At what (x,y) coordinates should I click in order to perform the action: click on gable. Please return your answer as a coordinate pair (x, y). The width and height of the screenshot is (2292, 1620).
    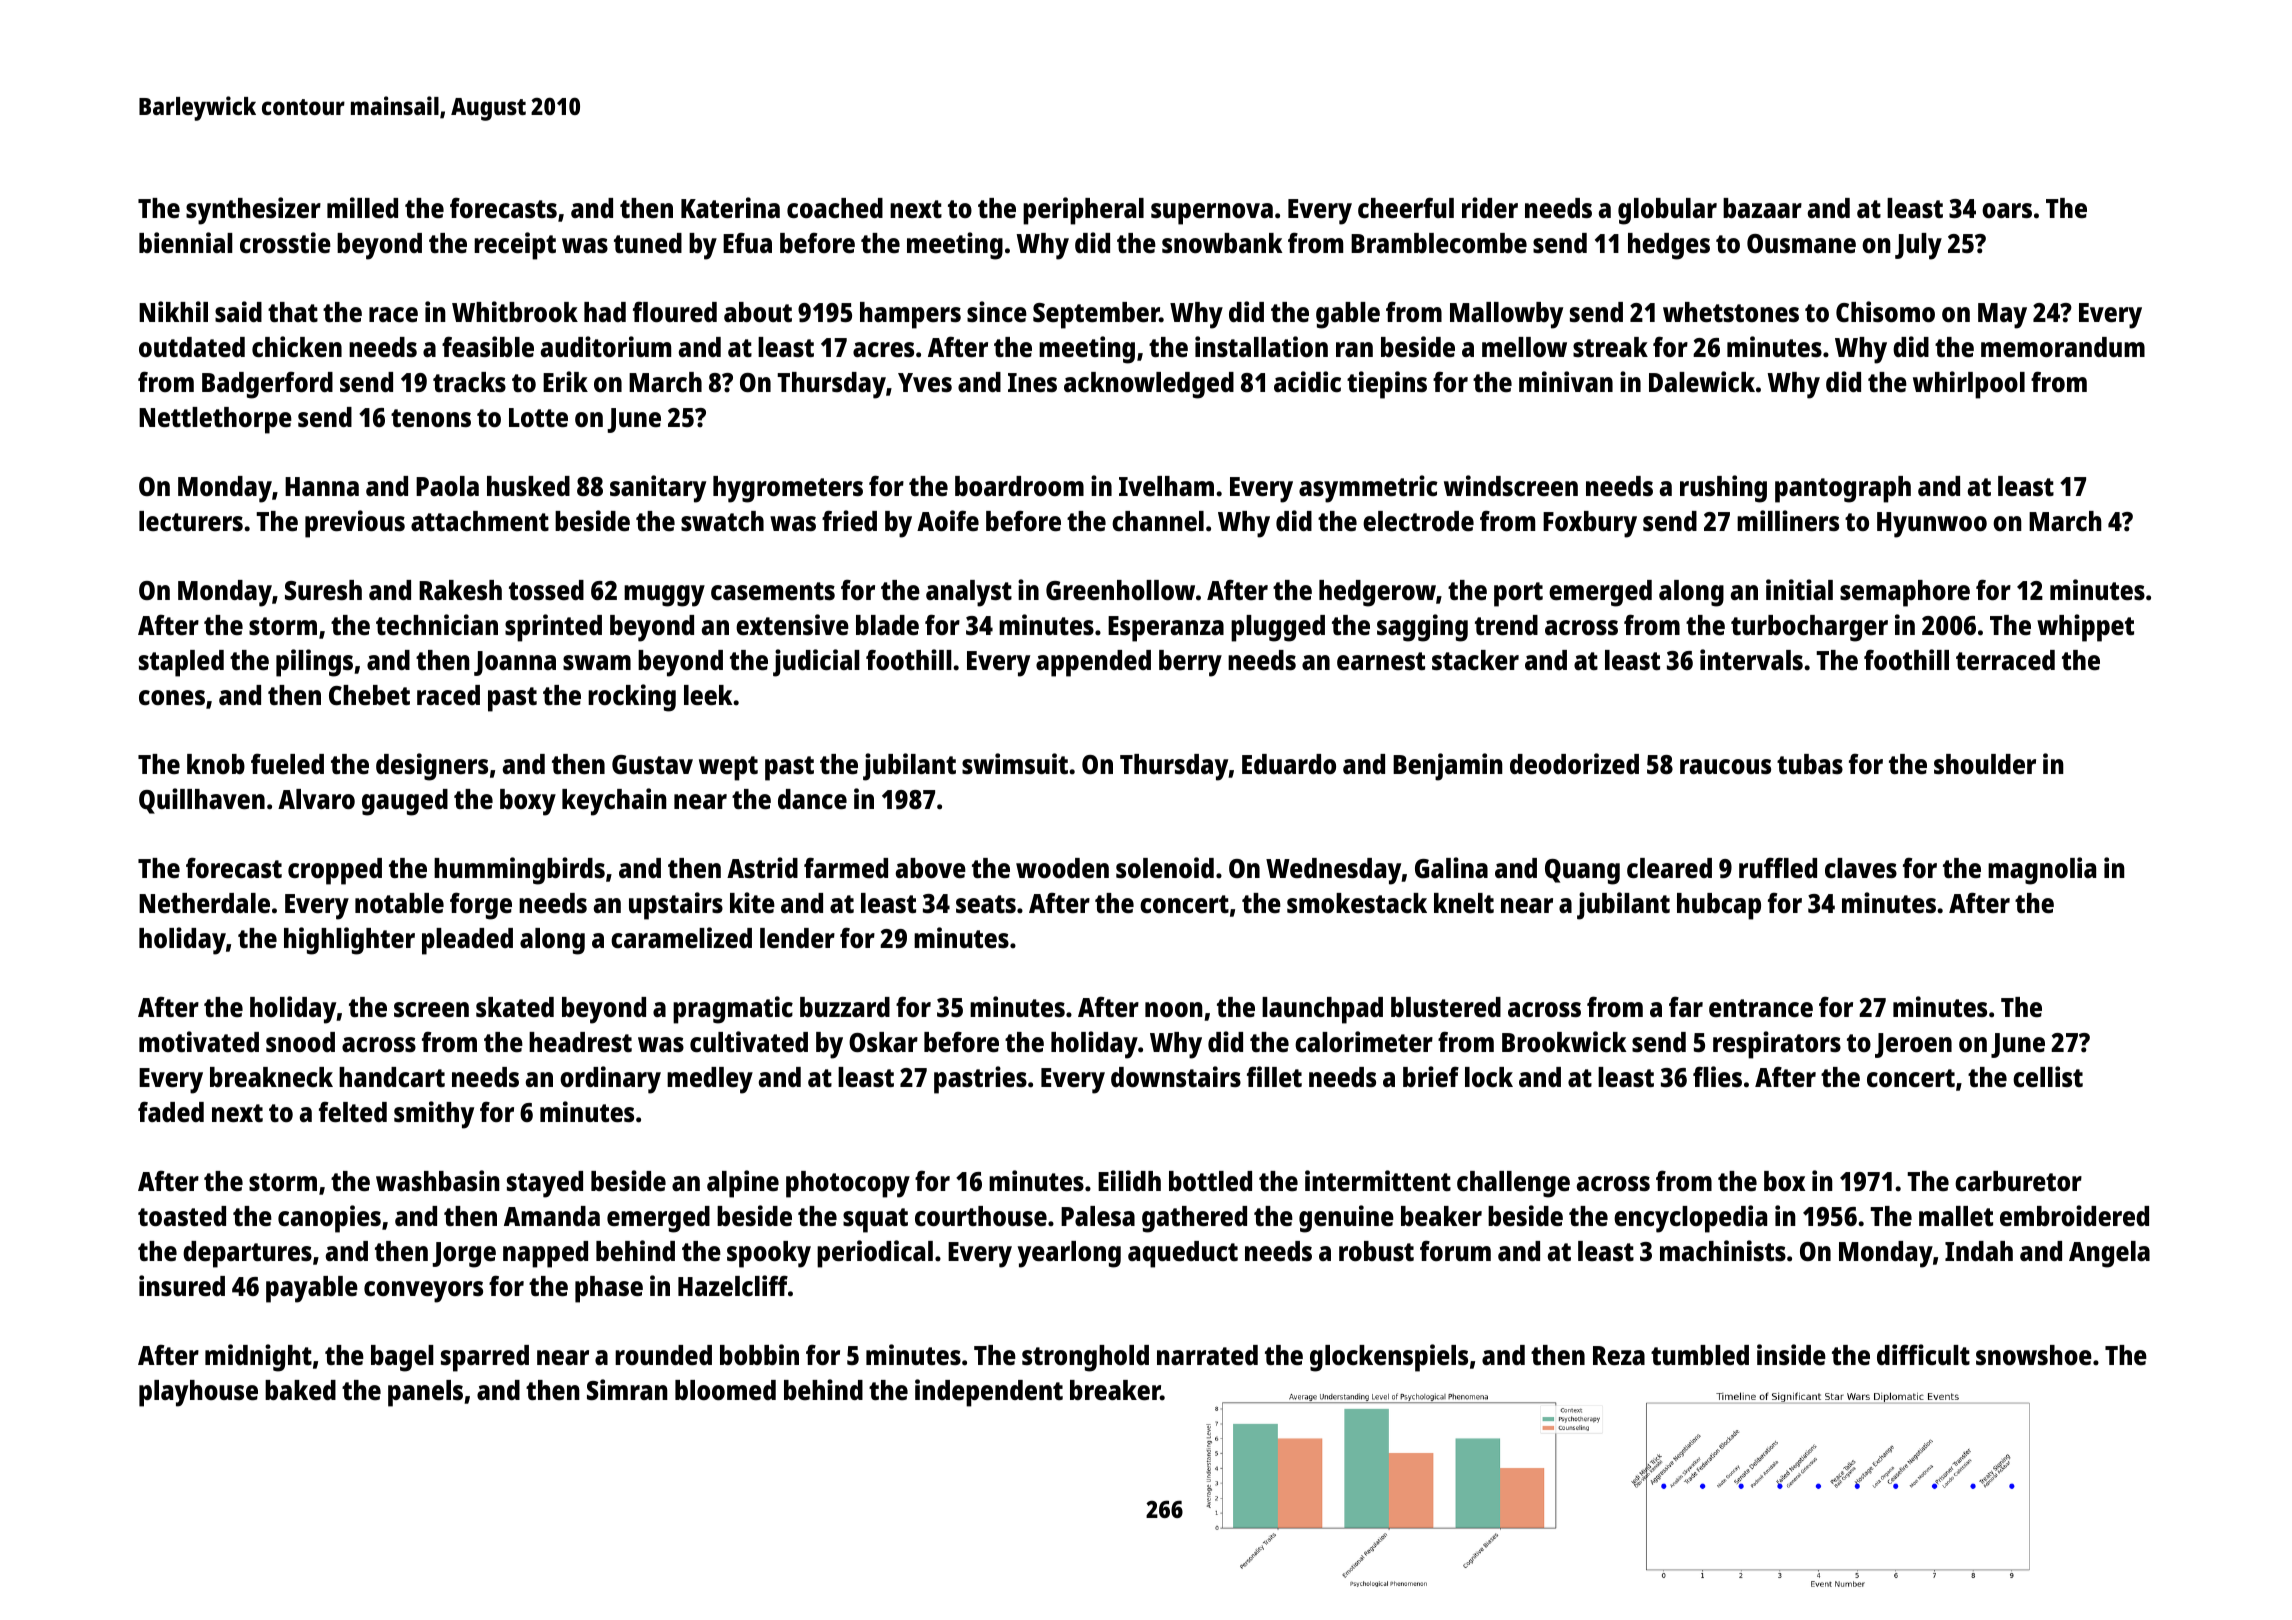
    Looking at the image, I should click on (1348, 315).
